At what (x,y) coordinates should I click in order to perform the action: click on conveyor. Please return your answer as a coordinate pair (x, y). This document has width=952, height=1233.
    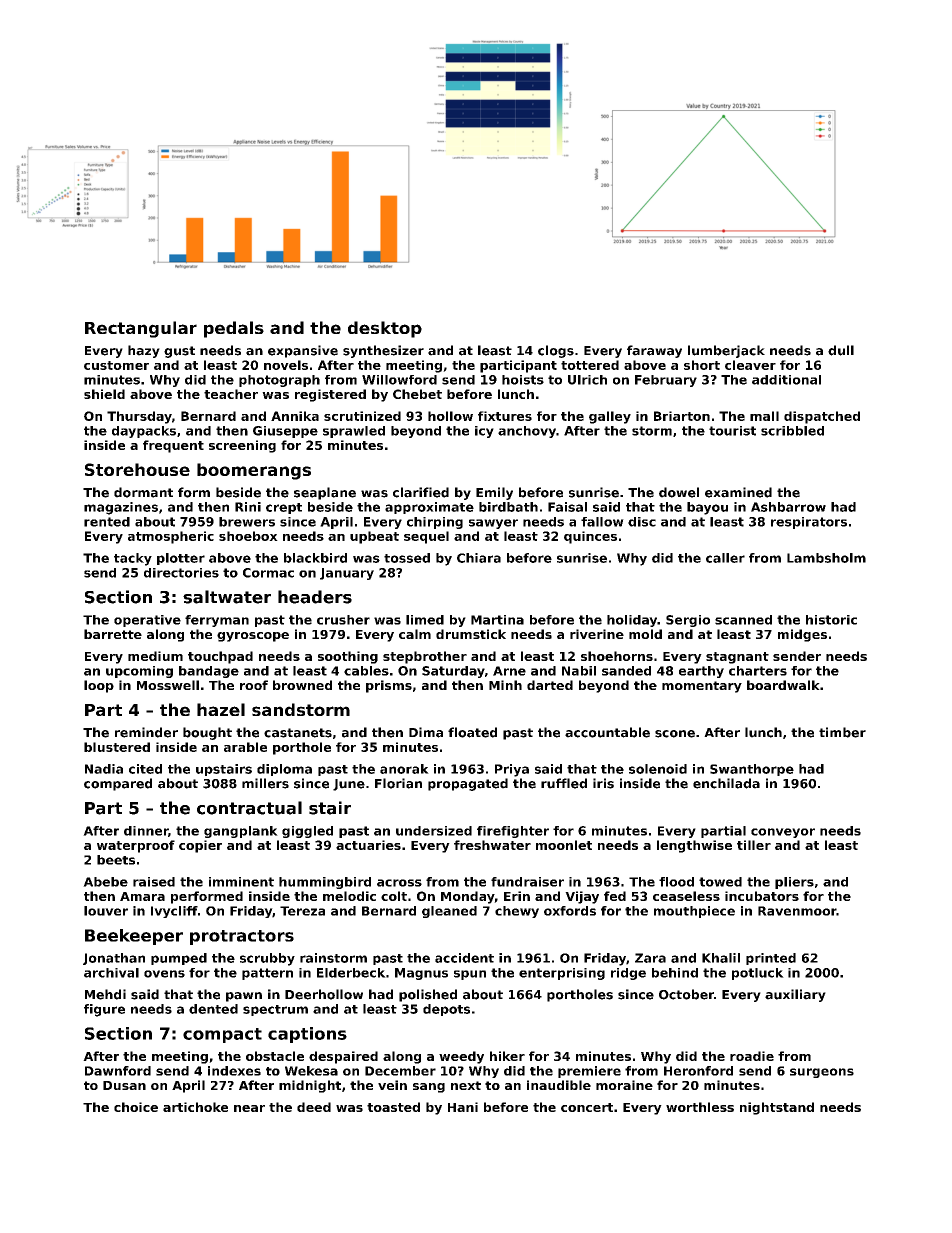
    Looking at the image, I should click on (783, 833).
